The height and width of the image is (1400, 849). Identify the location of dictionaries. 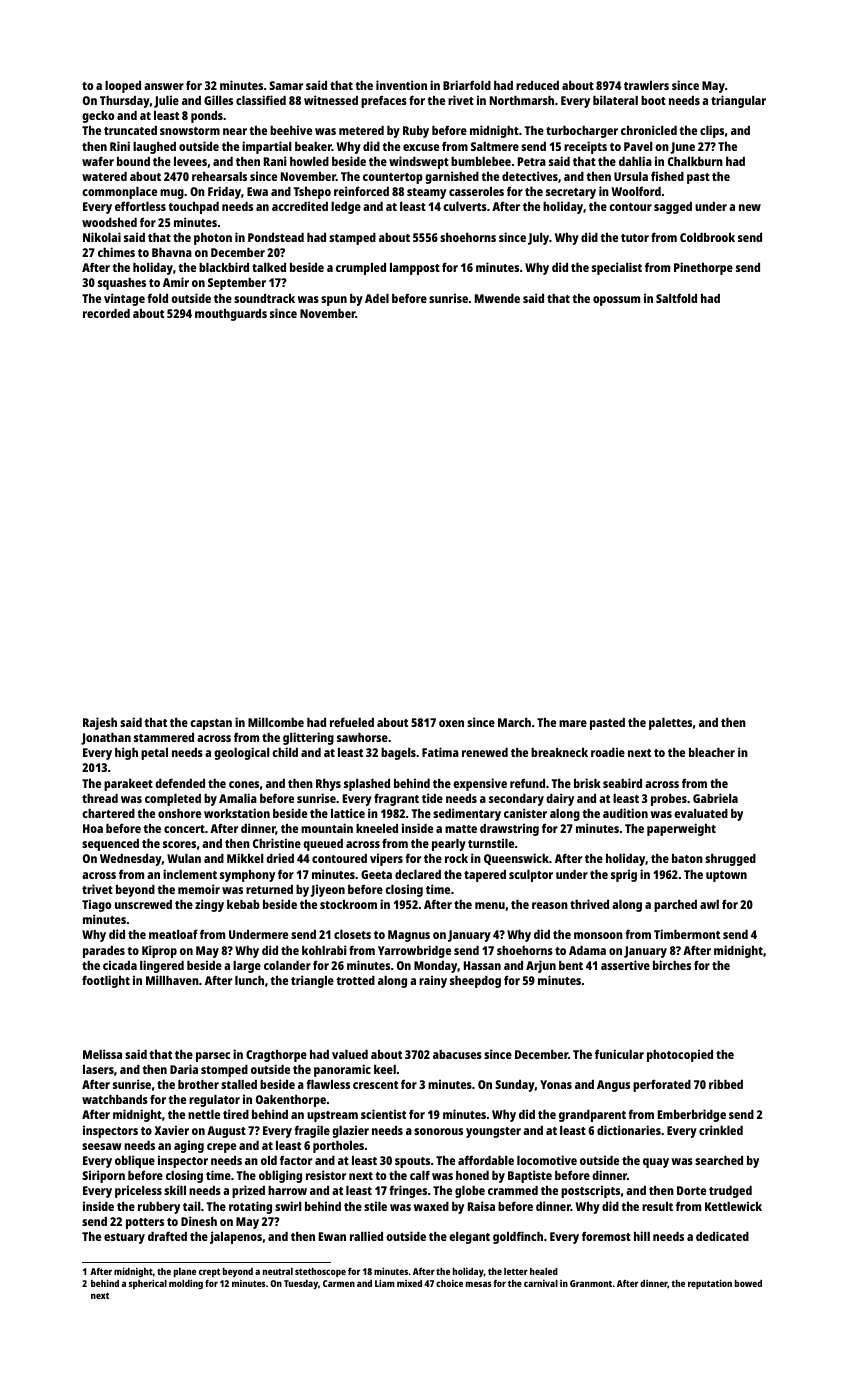
(629, 1130).
